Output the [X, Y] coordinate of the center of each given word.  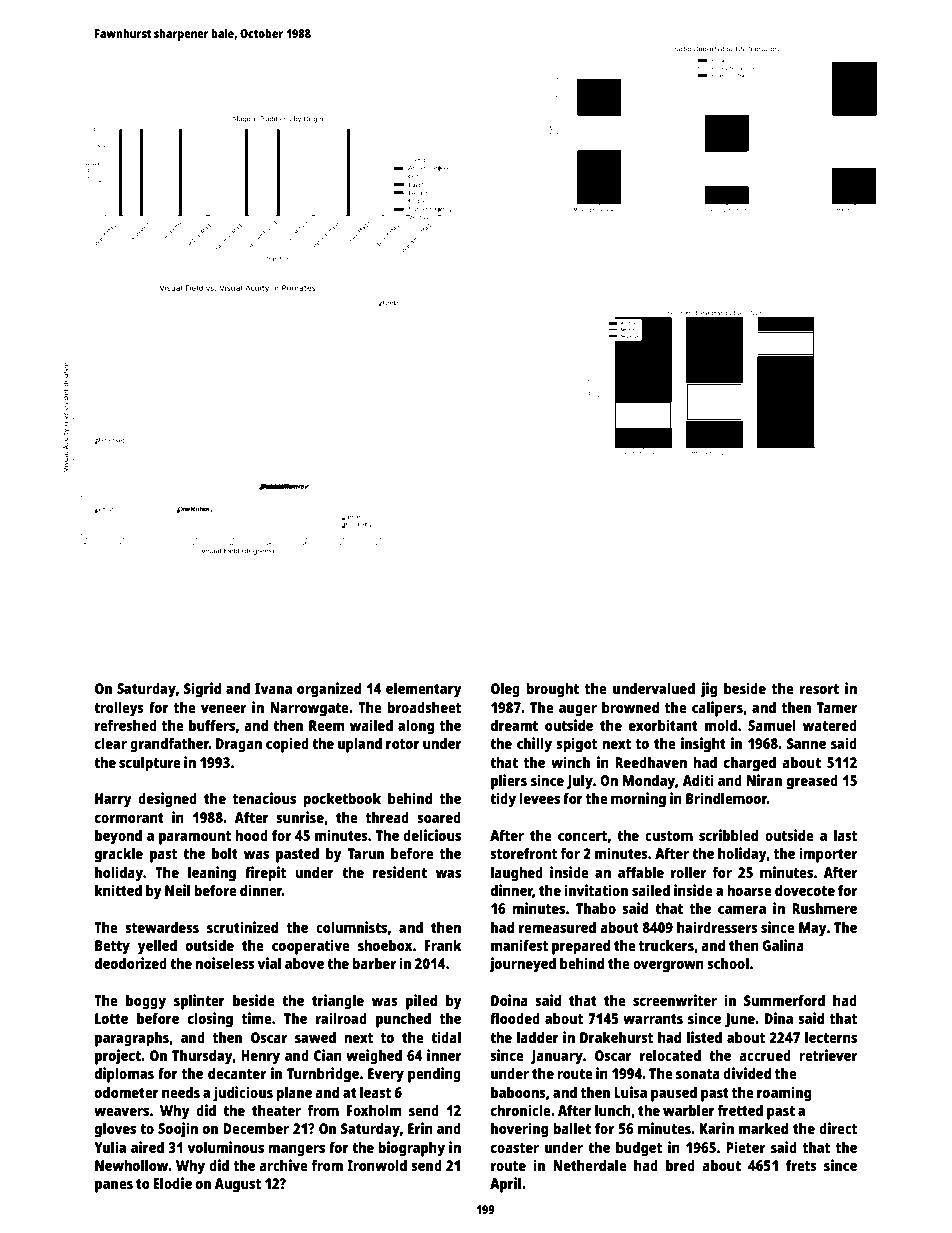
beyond [118, 837]
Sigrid [202, 690]
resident [400, 872]
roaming [784, 1094]
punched [403, 1020]
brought [552, 690]
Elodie [172, 1183]
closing [210, 1020]
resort [819, 689]
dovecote [805, 890]
